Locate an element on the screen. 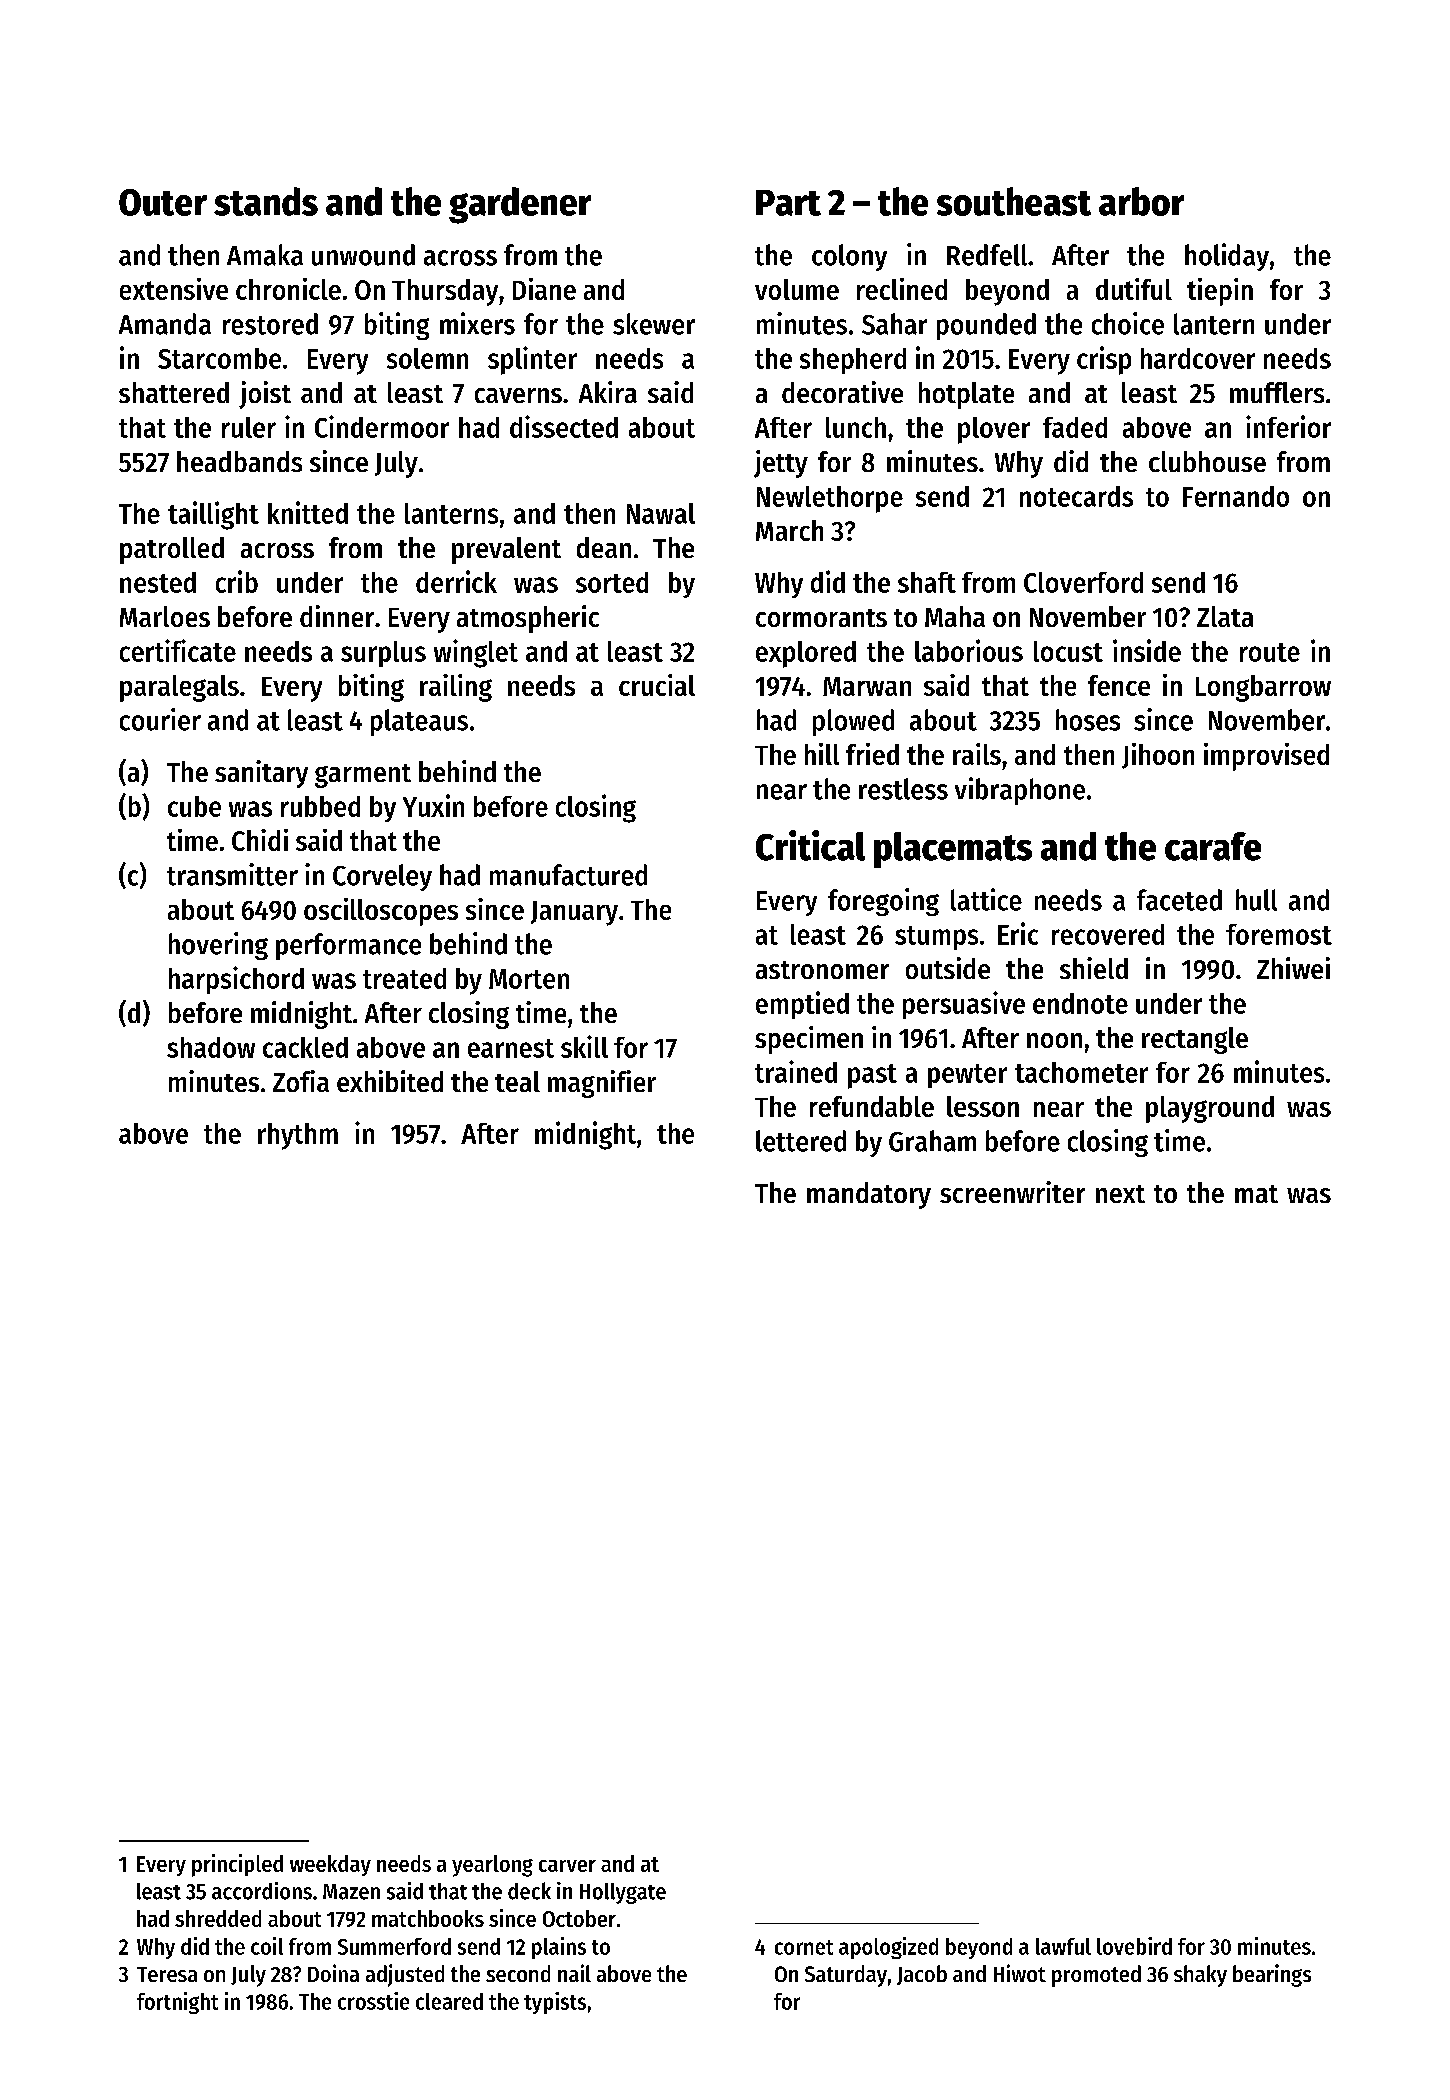 This screenshot has height=2100, width=1450. exhibited is located at coordinates (390, 1081).
